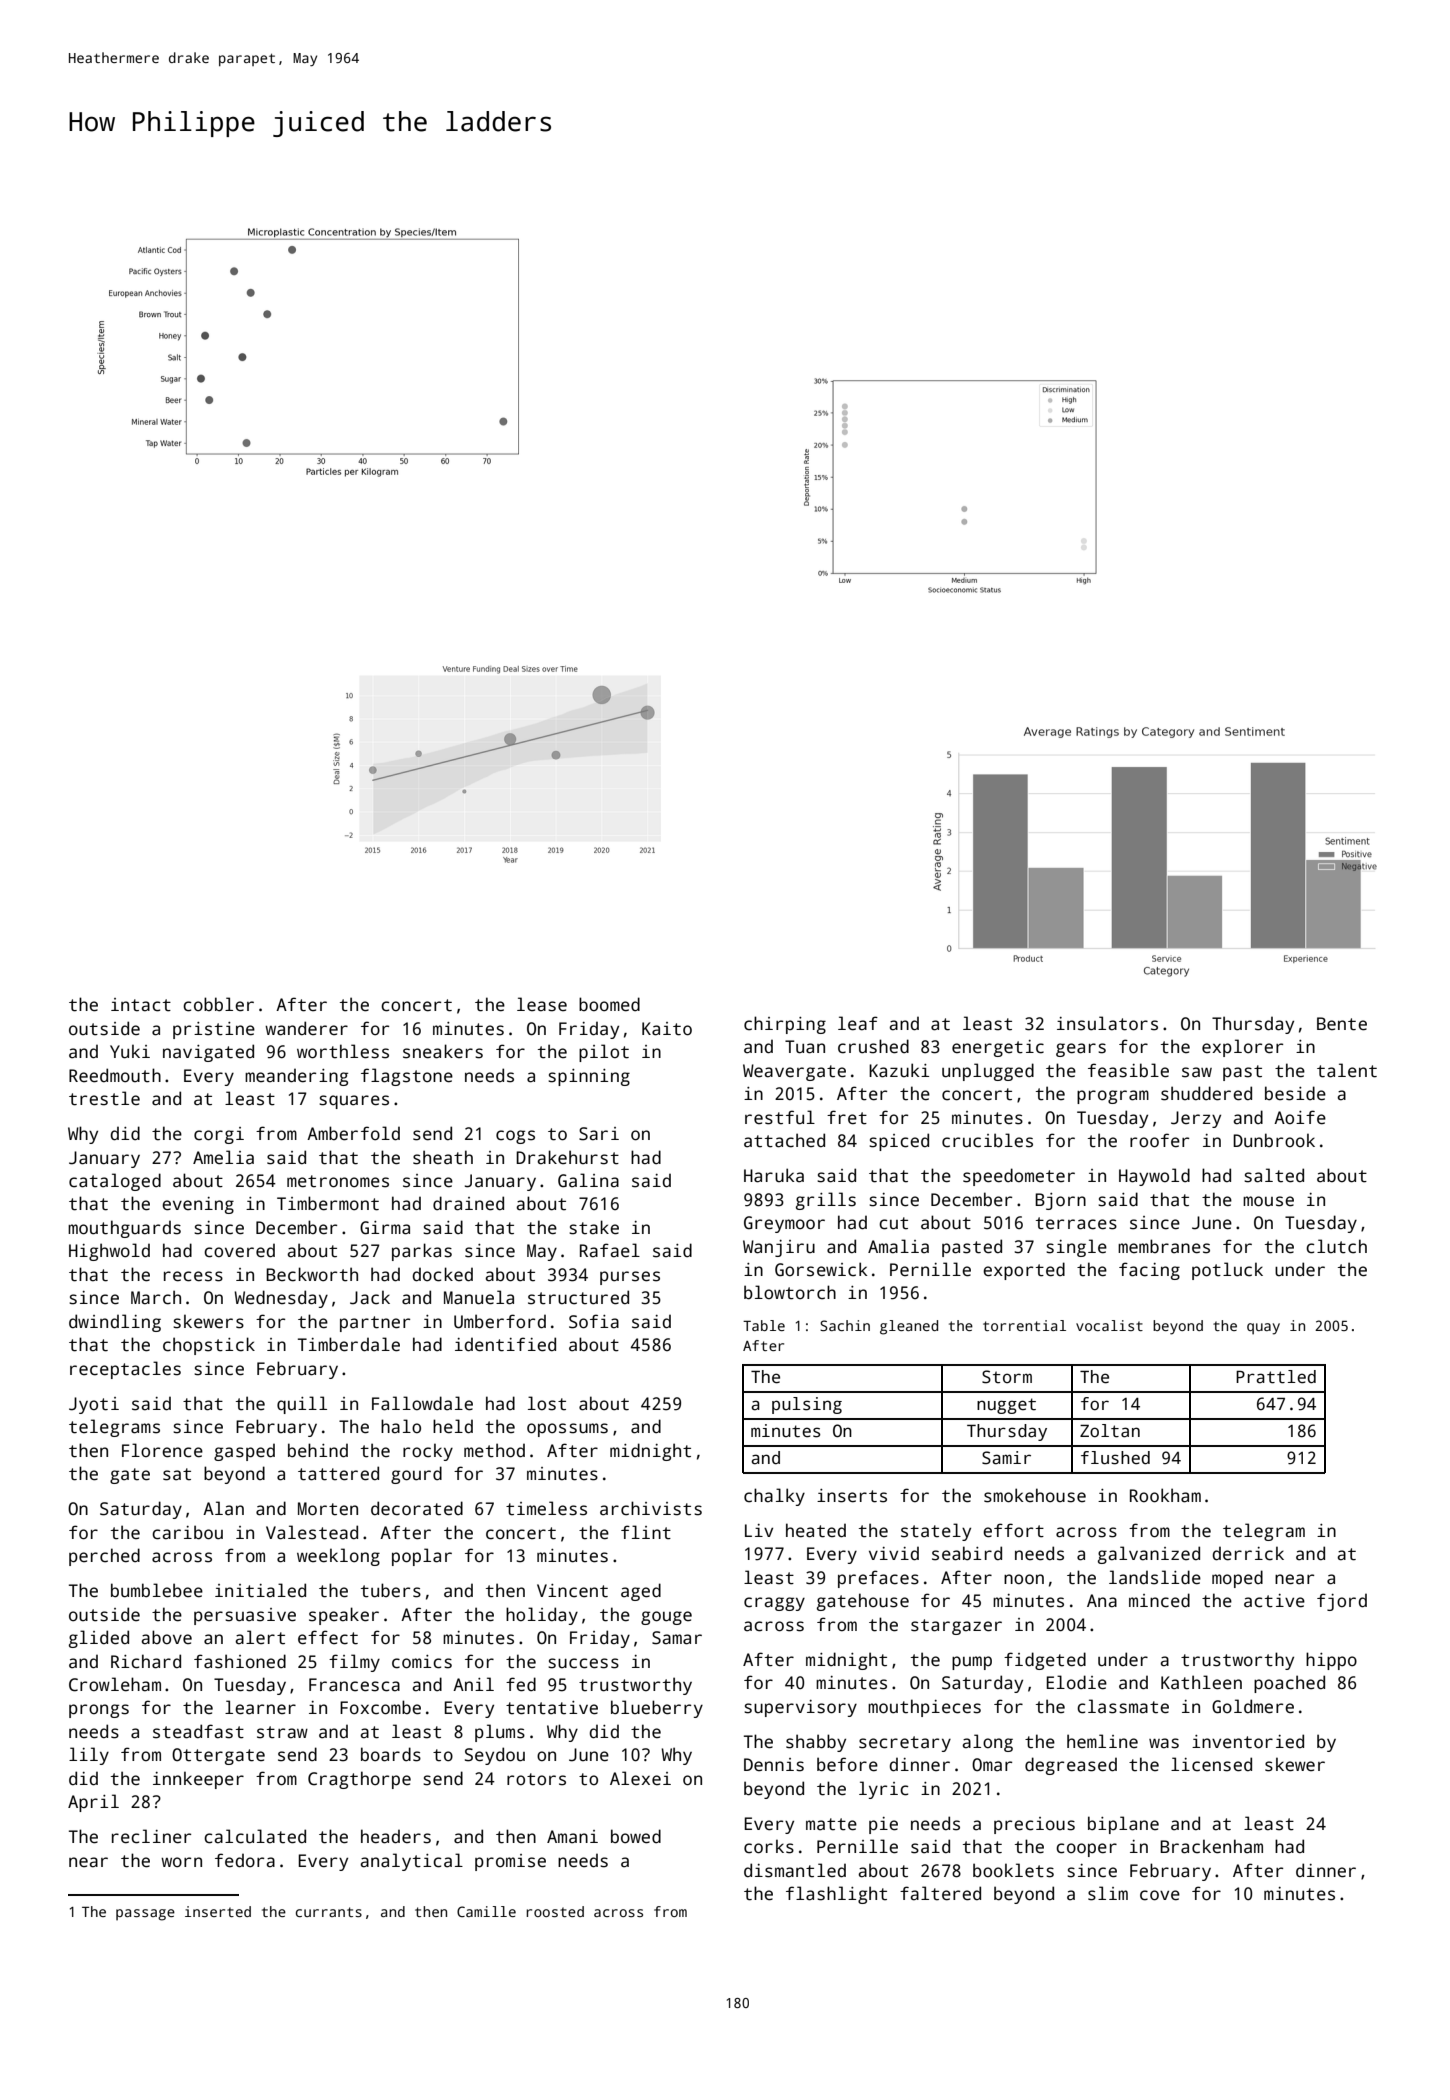 Image resolution: width=1450 pixels, height=2100 pixels. Describe the element at coordinates (774, 1604) in the document. I see `craggy` at that location.
